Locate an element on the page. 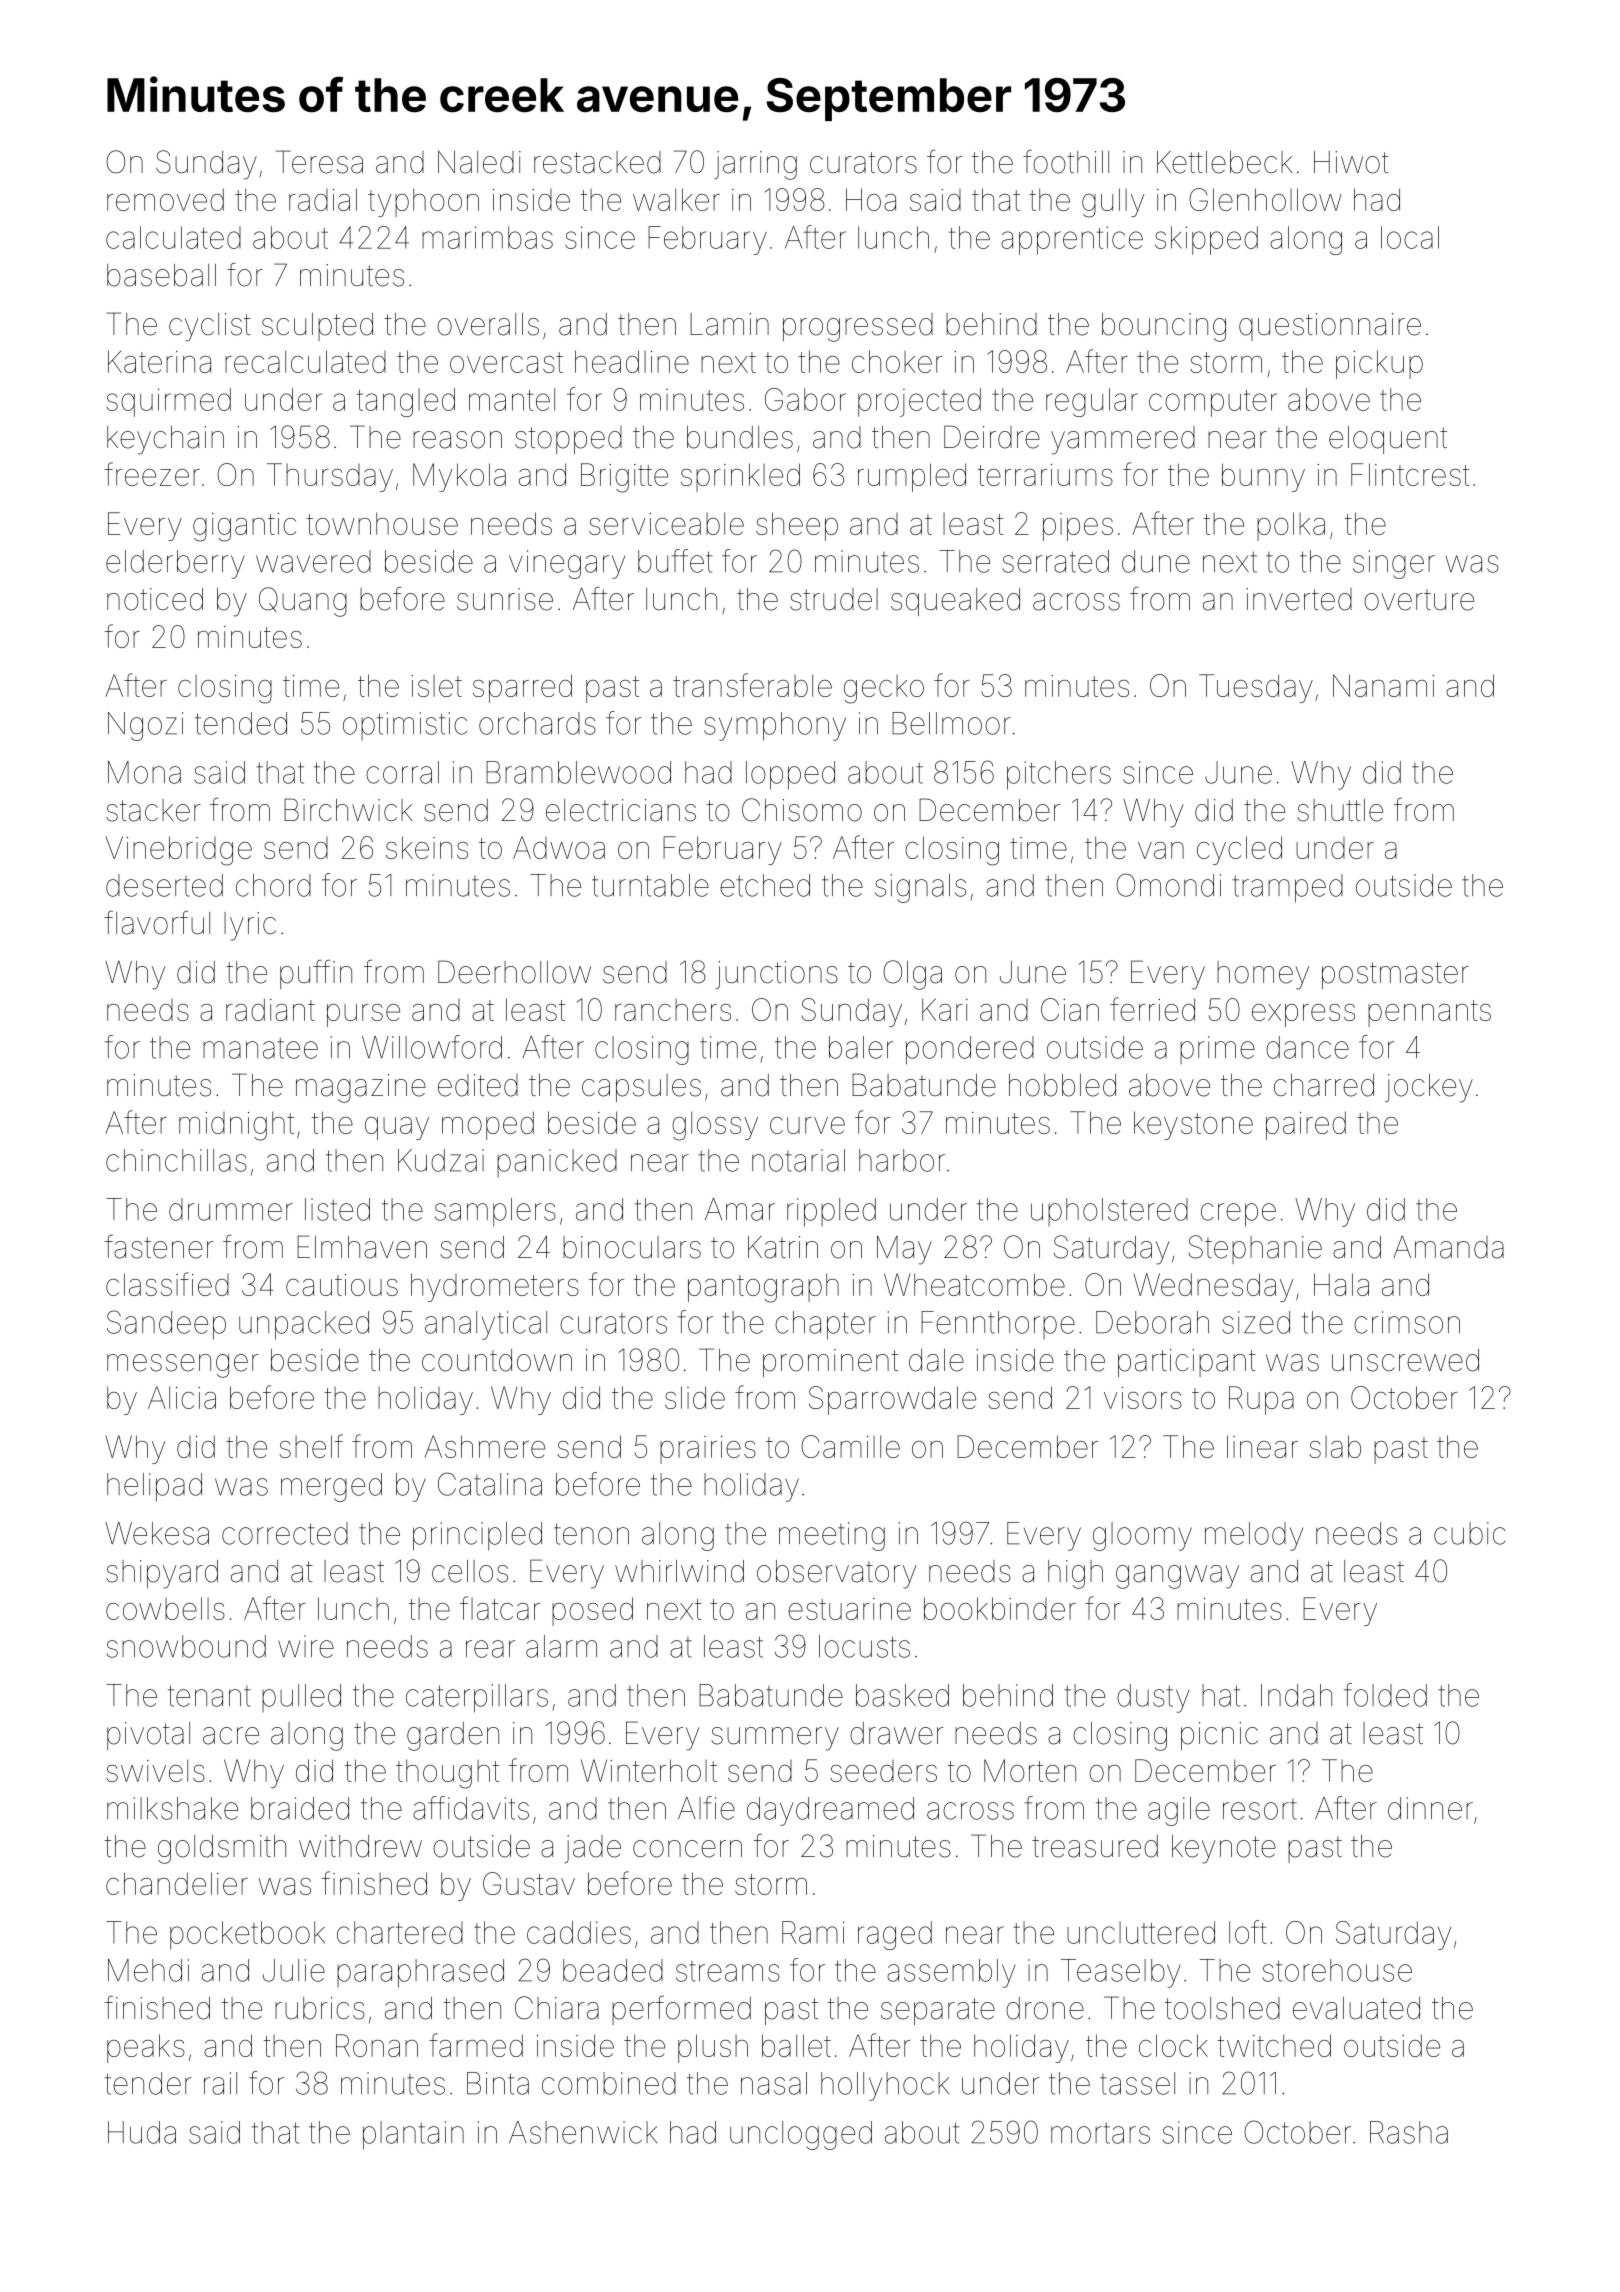 The width and height of the document is (1620, 2292). etched is located at coordinates (765, 885).
